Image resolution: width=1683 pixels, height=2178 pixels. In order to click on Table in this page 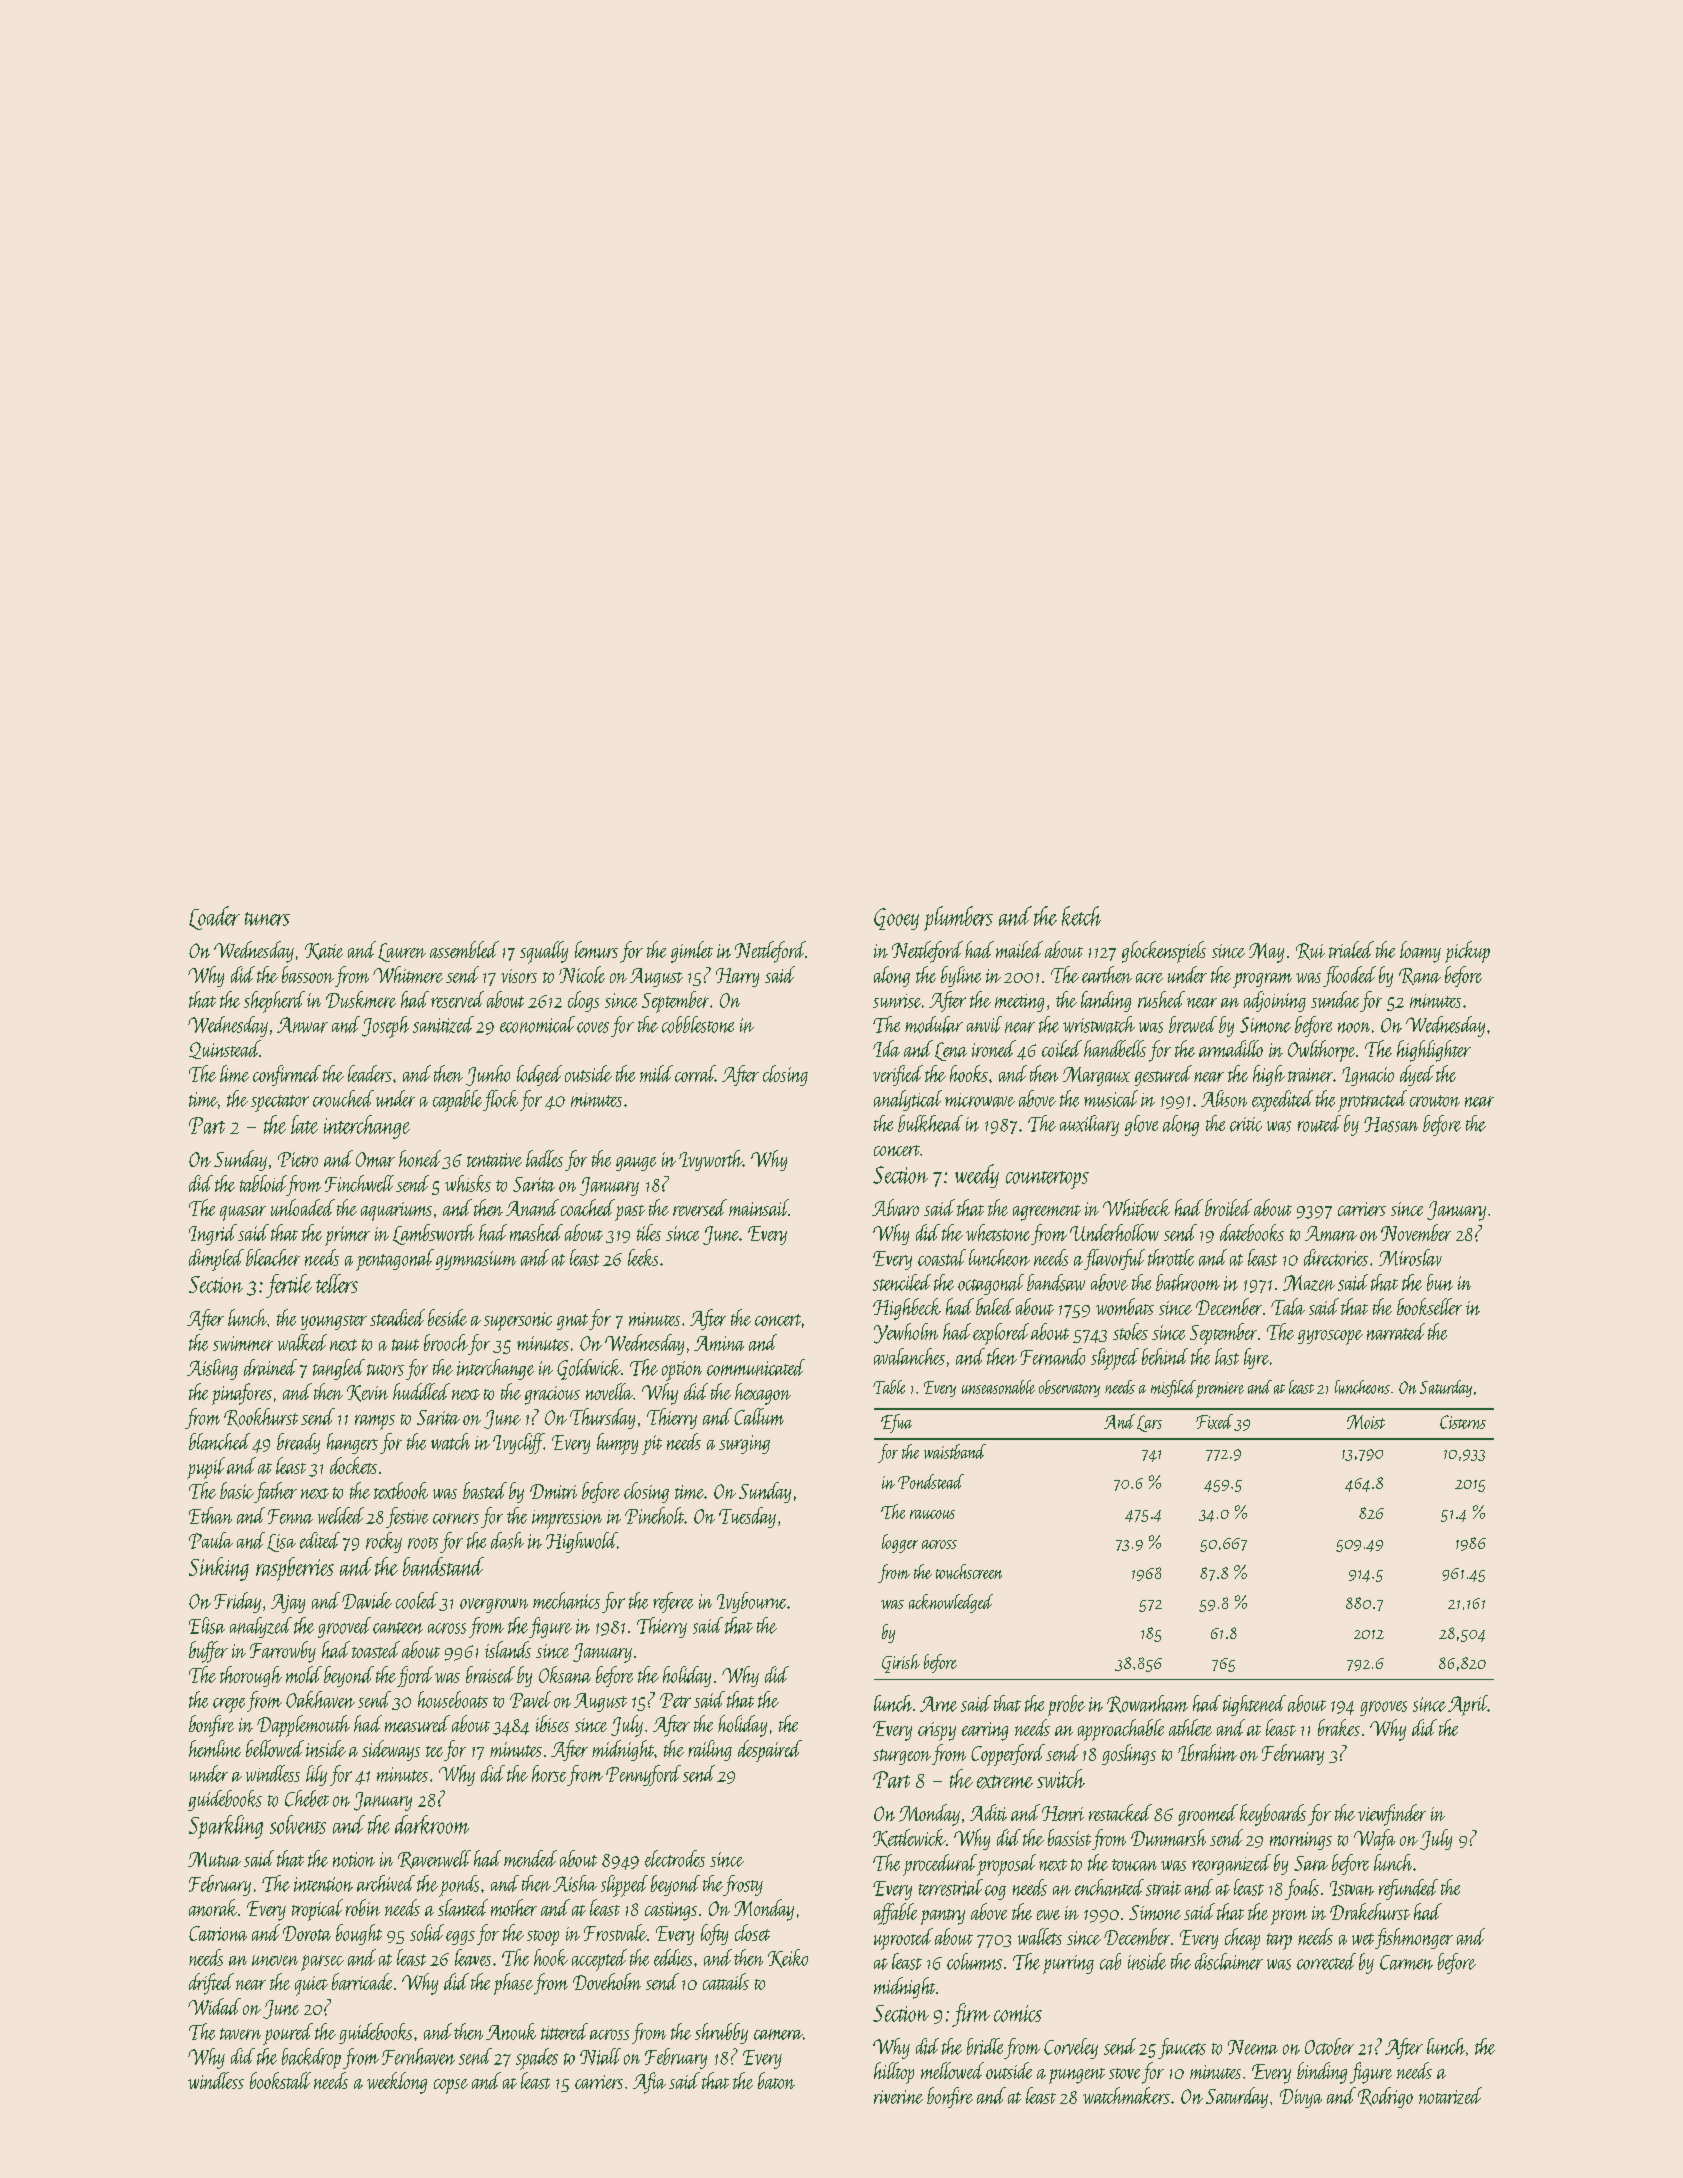, I will do `click(889, 1387)`.
